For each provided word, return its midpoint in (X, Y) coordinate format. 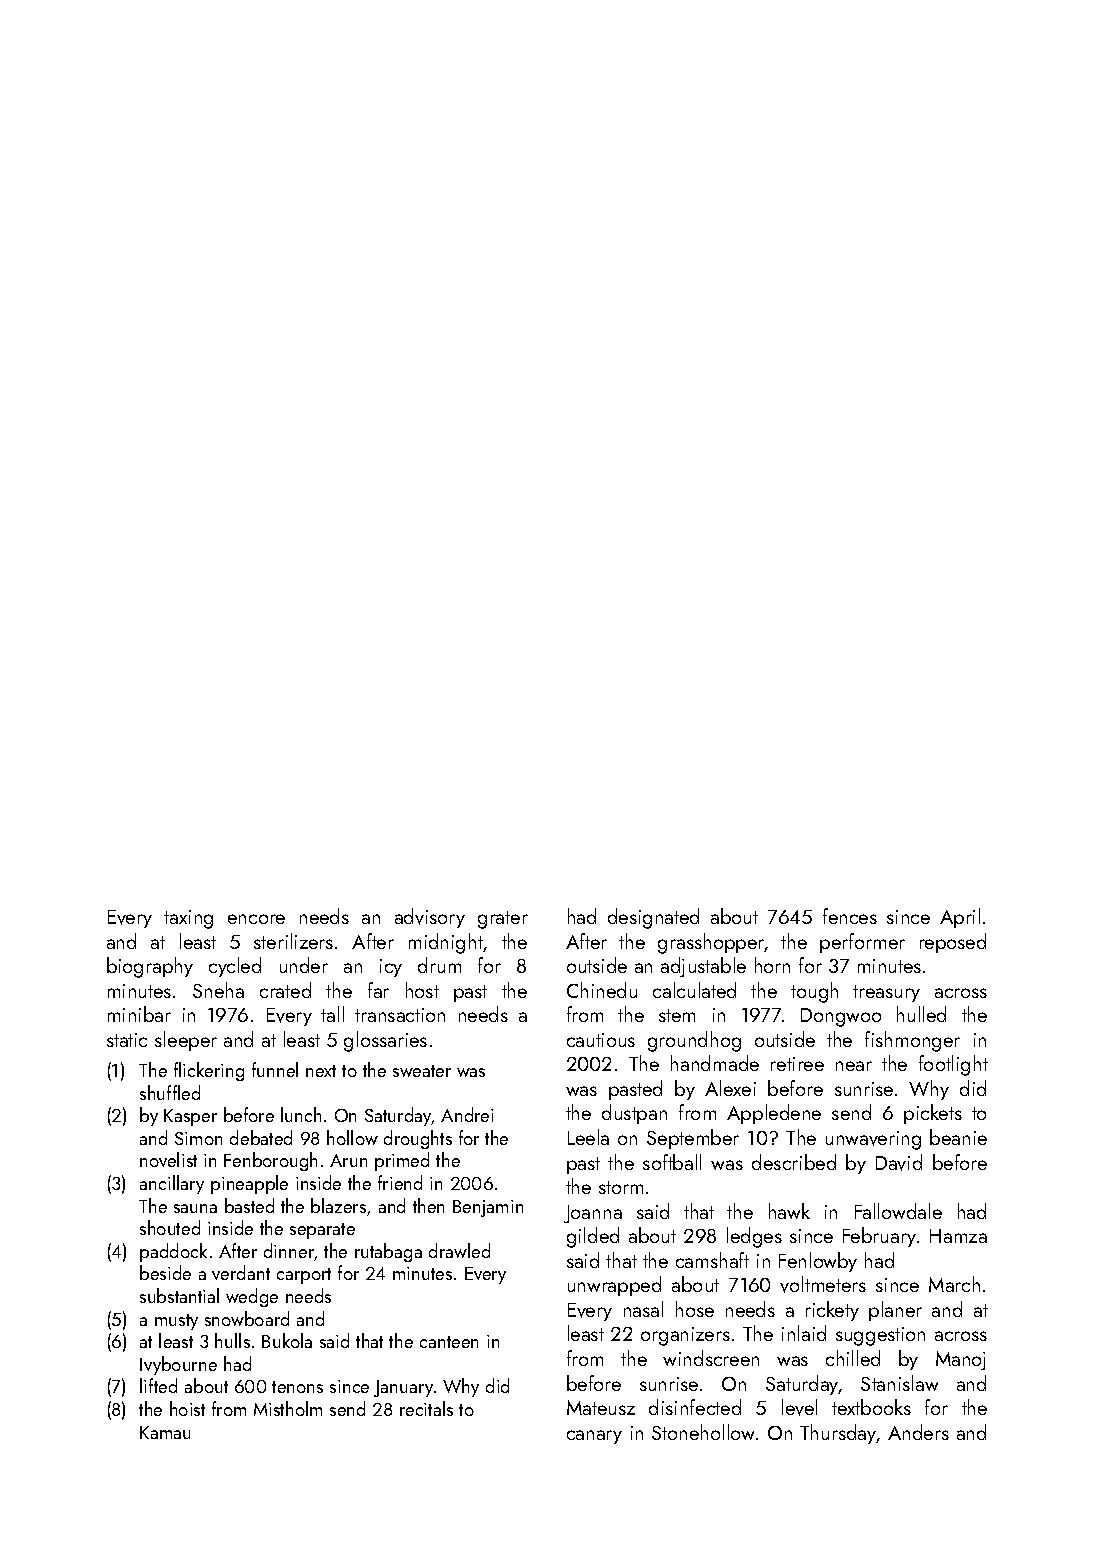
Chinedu (602, 990)
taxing (188, 919)
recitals (426, 1408)
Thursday (838, 1434)
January (403, 1388)
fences (850, 916)
